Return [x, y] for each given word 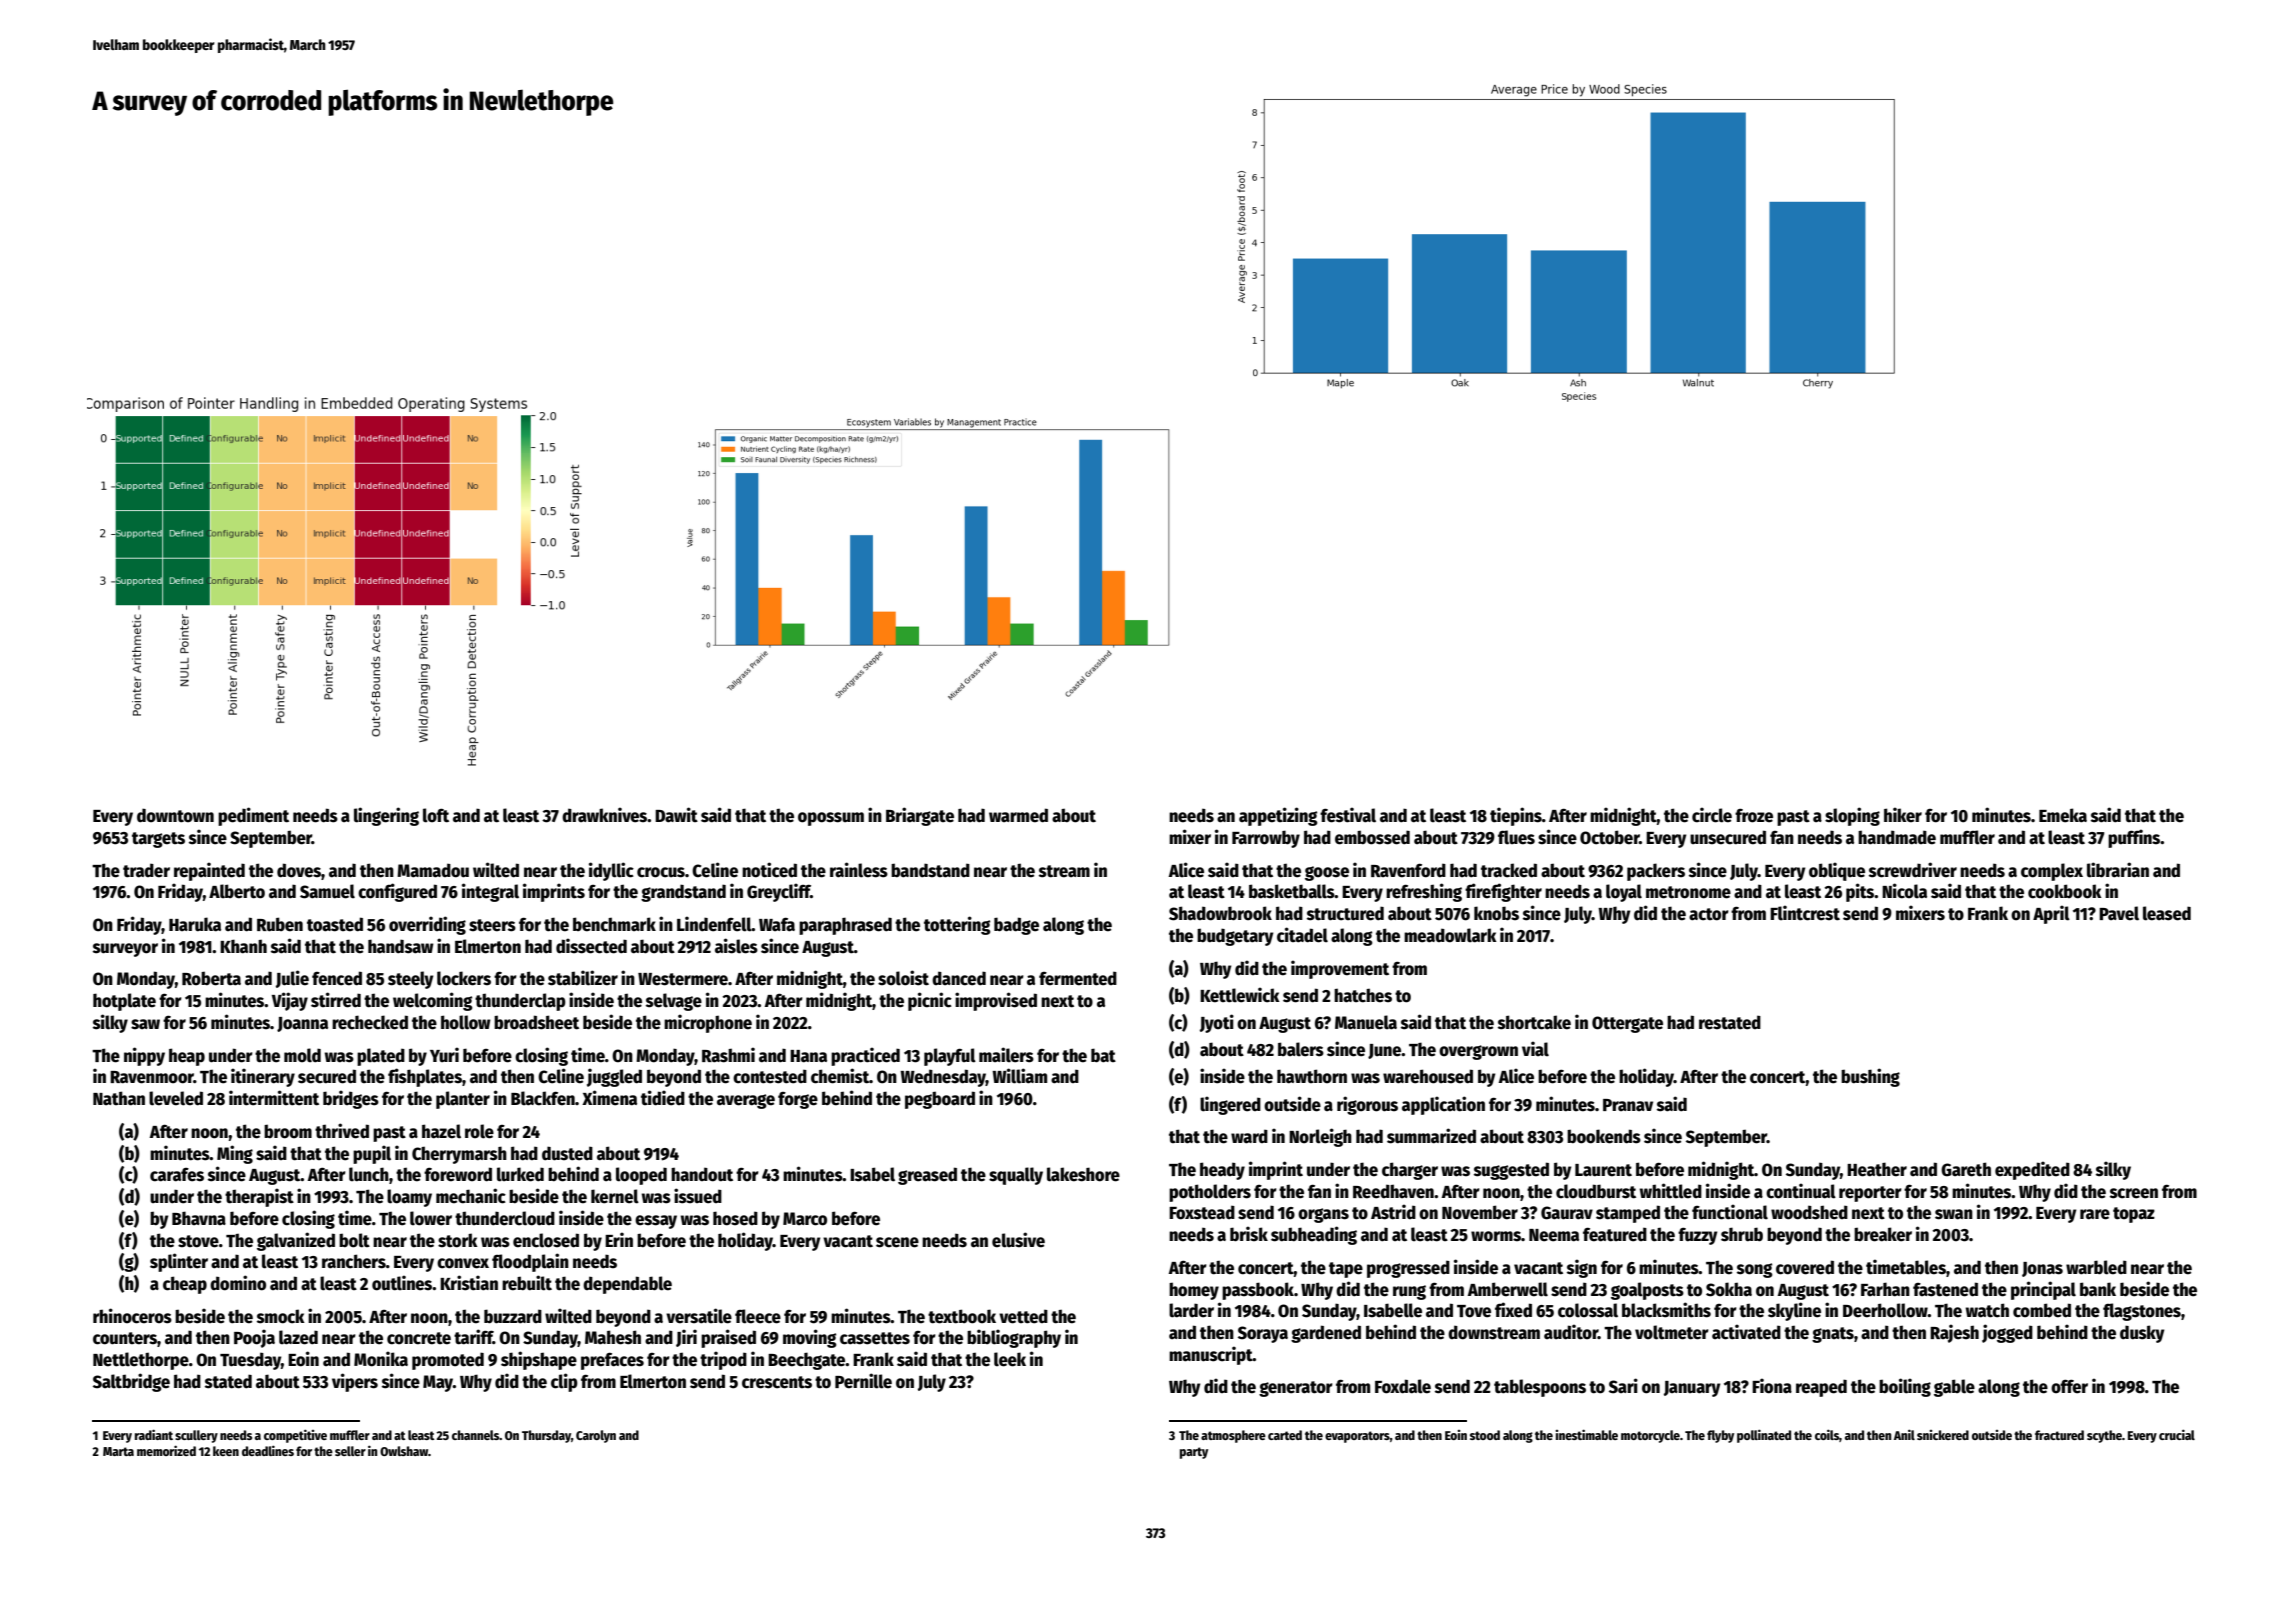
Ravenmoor [152, 1077]
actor [1709, 914]
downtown [175, 815]
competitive [295, 1436]
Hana [808, 1056]
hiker [1903, 815]
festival [1348, 815]
